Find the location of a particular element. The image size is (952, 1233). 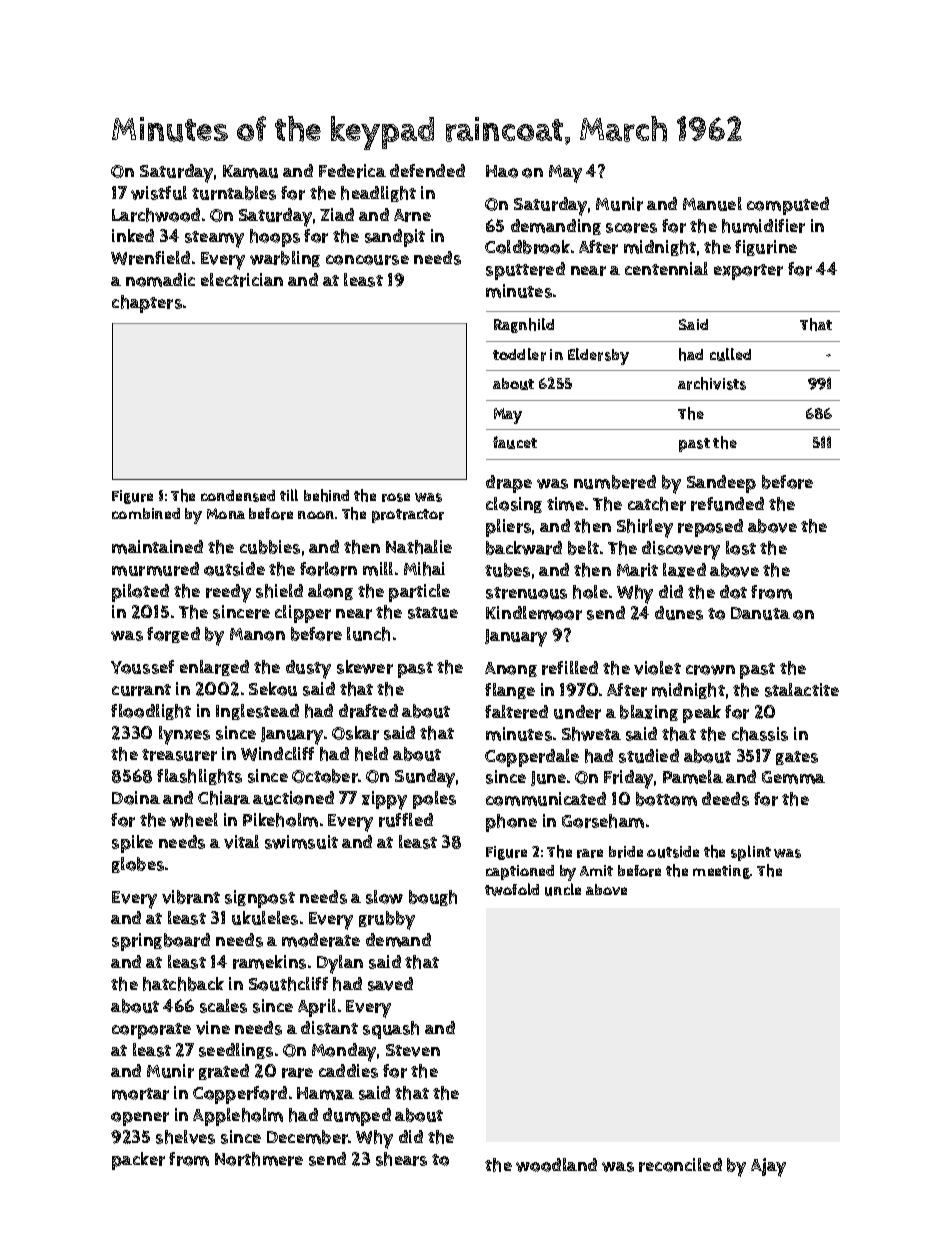

Anong is located at coordinates (511, 669).
